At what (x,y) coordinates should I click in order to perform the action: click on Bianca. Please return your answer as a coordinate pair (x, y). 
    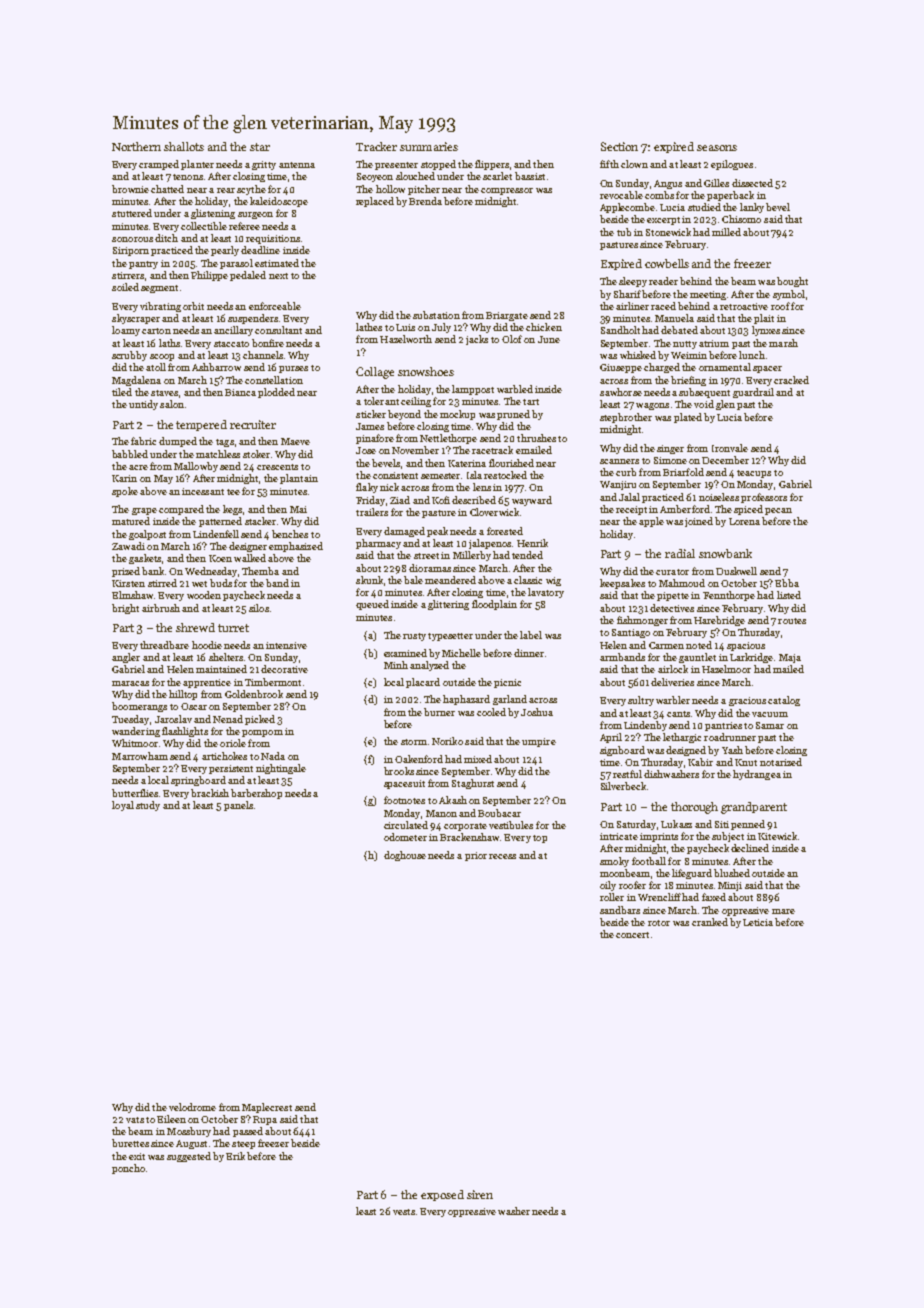
    Looking at the image, I should click on (240, 392).
